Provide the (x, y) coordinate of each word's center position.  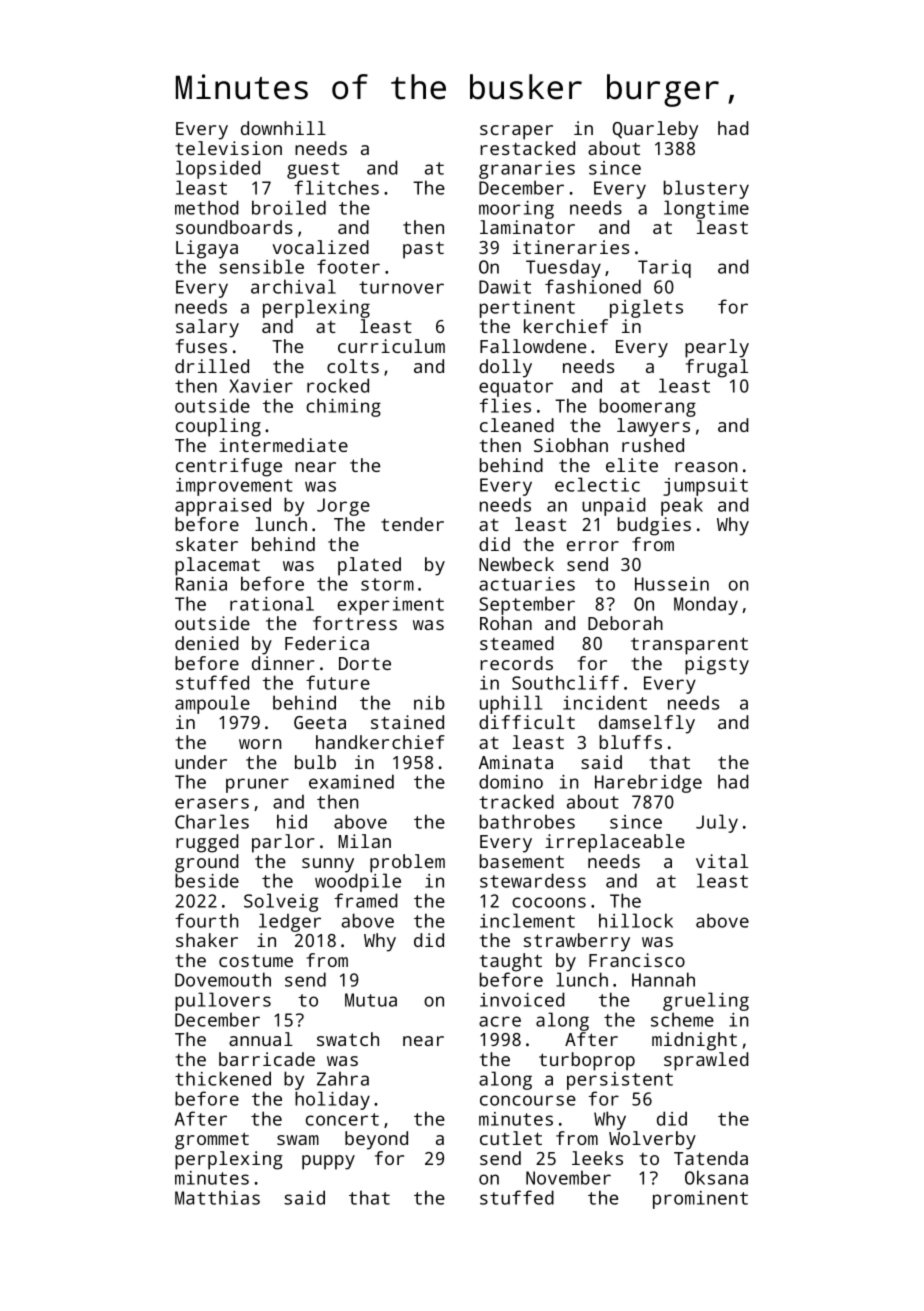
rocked (338, 385)
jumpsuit (705, 487)
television (228, 148)
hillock (636, 920)
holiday (332, 1100)
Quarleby (655, 130)
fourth (206, 920)
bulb (315, 762)
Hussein (672, 584)
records (516, 663)
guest (313, 170)
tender (412, 524)
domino (511, 781)
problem (407, 863)
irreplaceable (615, 843)
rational (272, 603)
